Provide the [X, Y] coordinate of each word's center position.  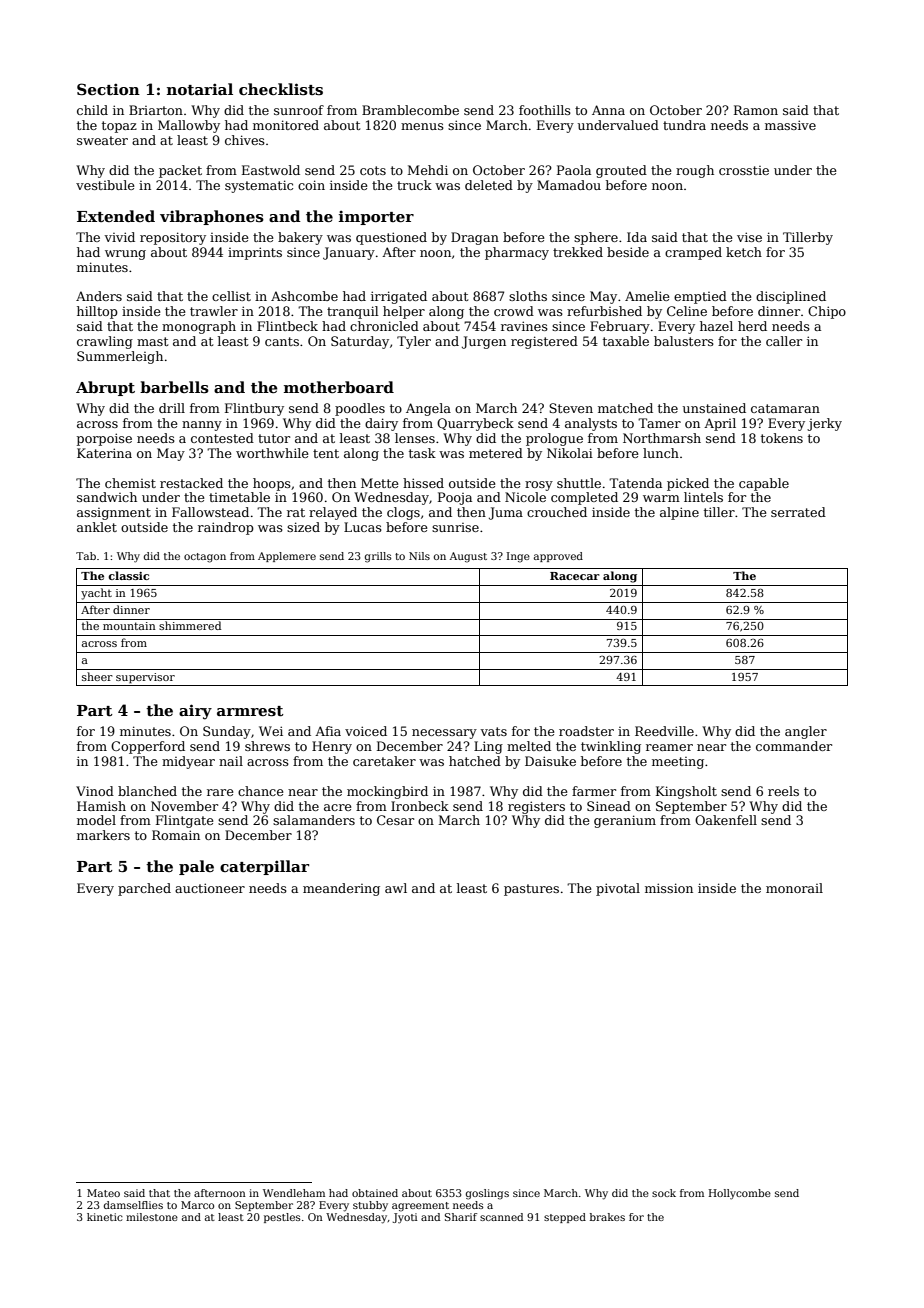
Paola [574, 170]
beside [628, 252]
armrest [250, 711]
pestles [282, 1218]
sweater [102, 140]
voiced [366, 731]
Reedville [664, 731]
